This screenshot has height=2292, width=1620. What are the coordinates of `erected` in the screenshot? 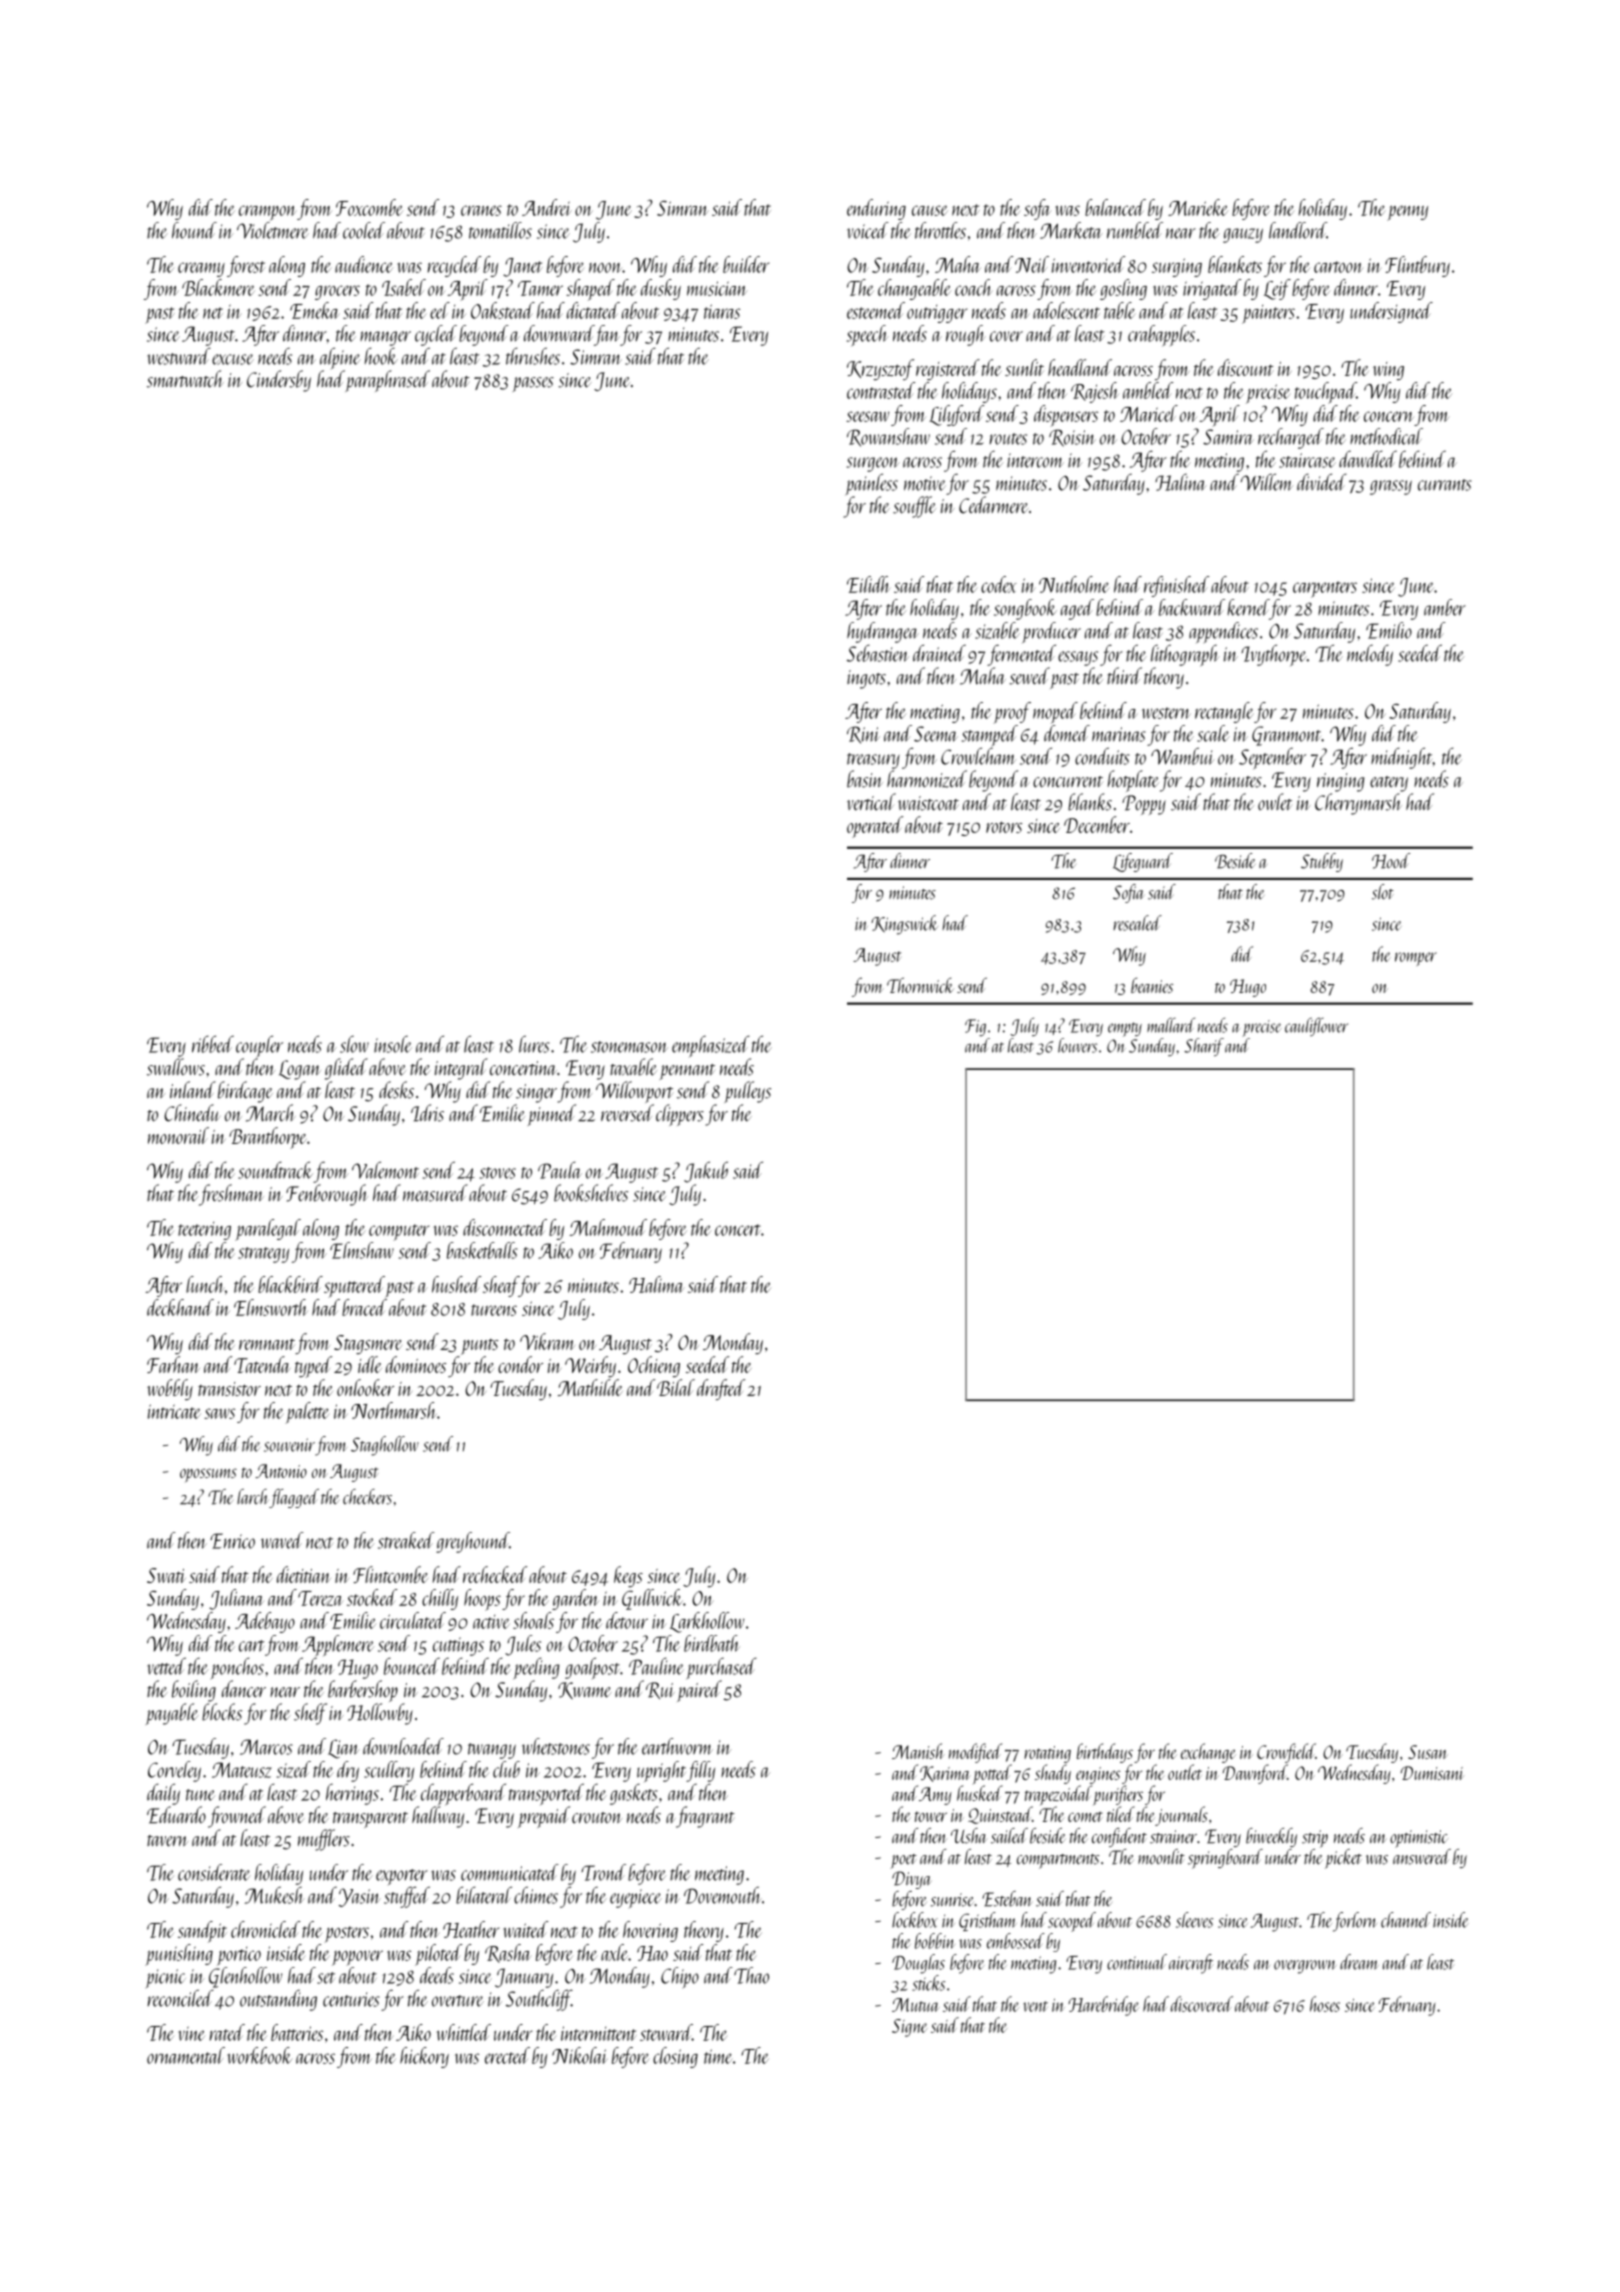 It's located at (507, 2055).
